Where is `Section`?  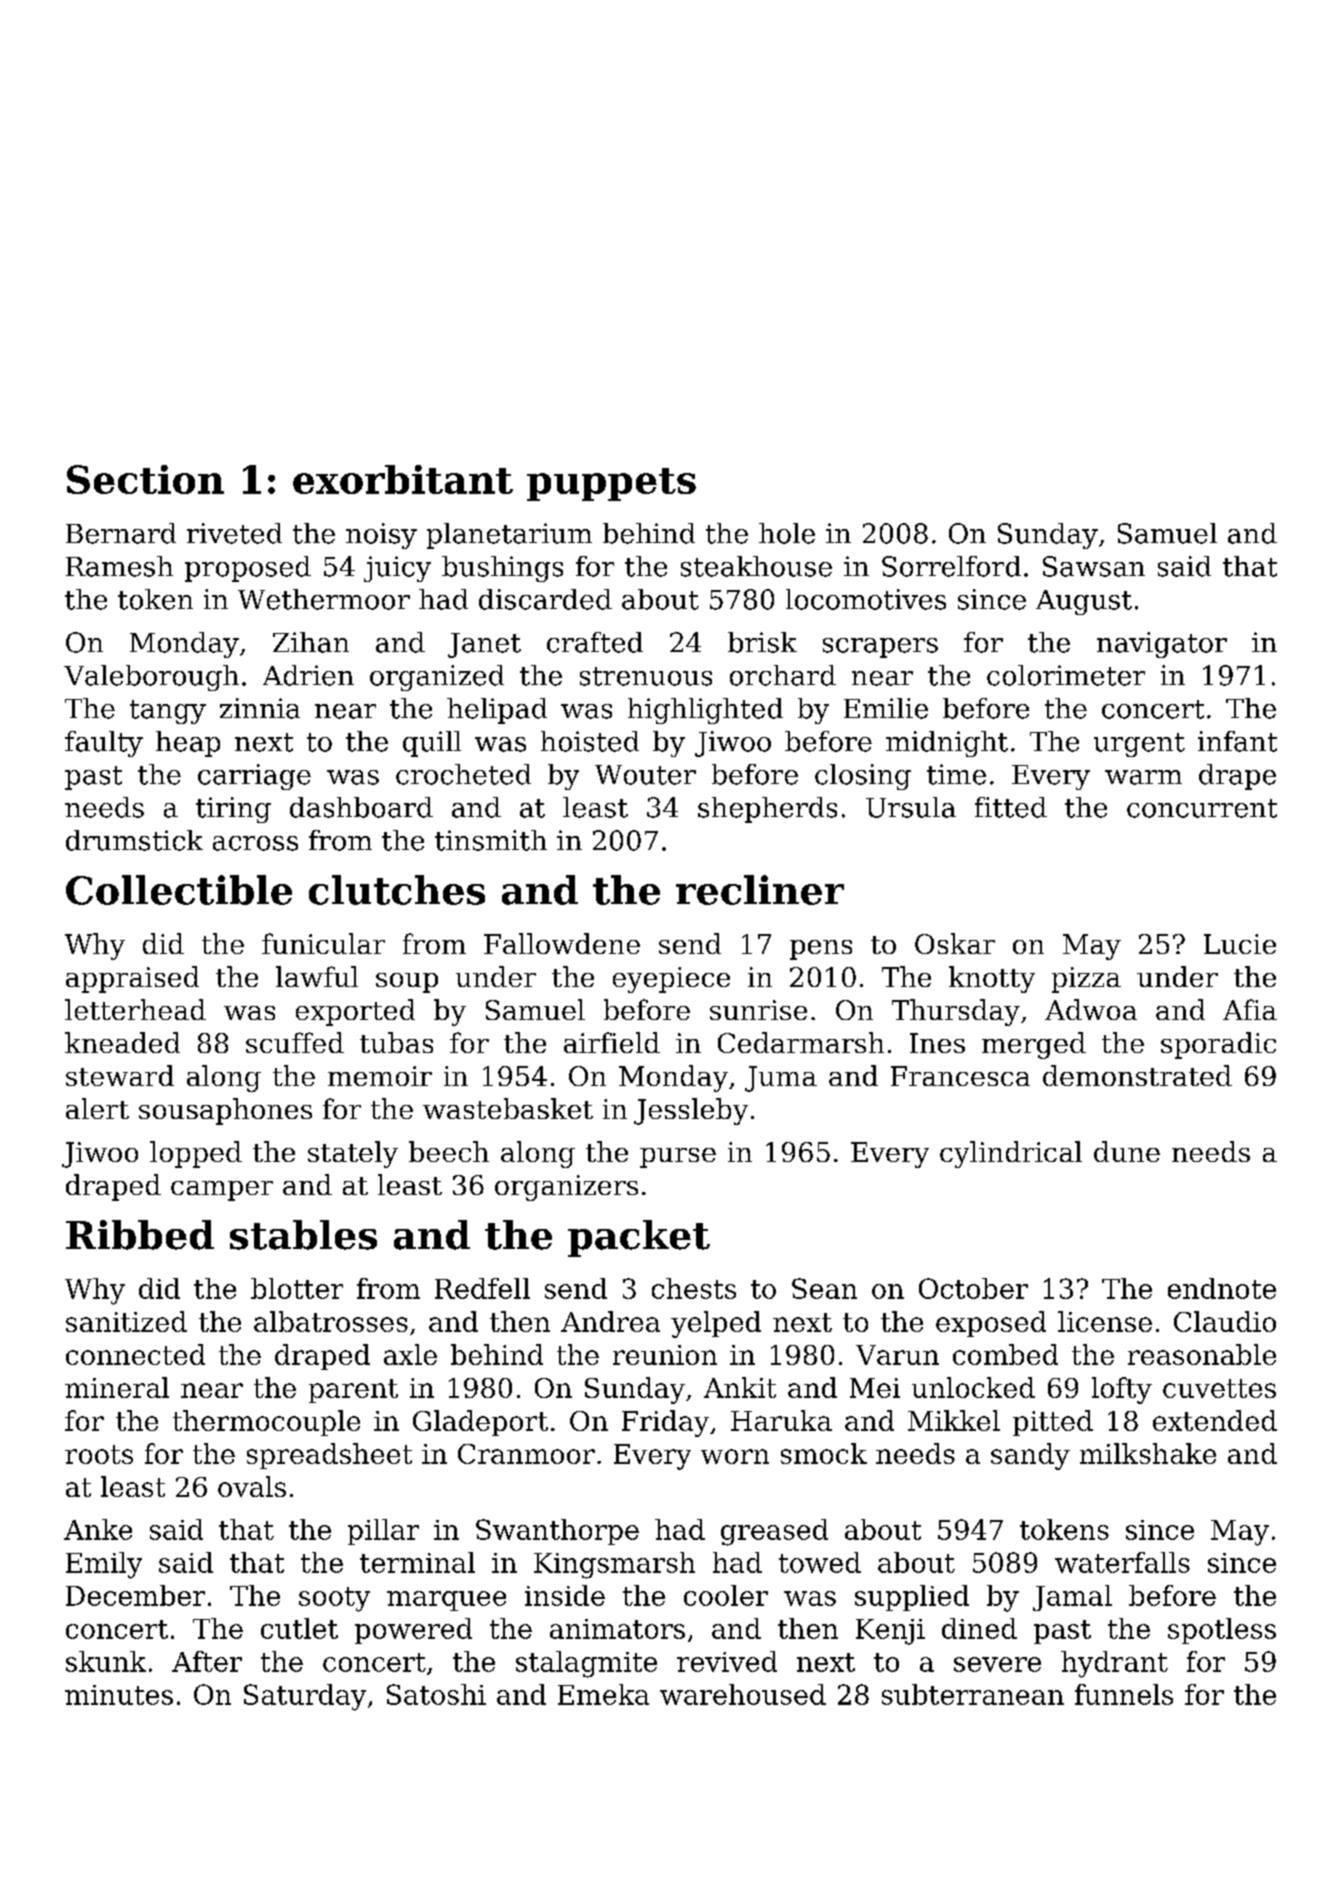 Section is located at coordinates (145, 479).
